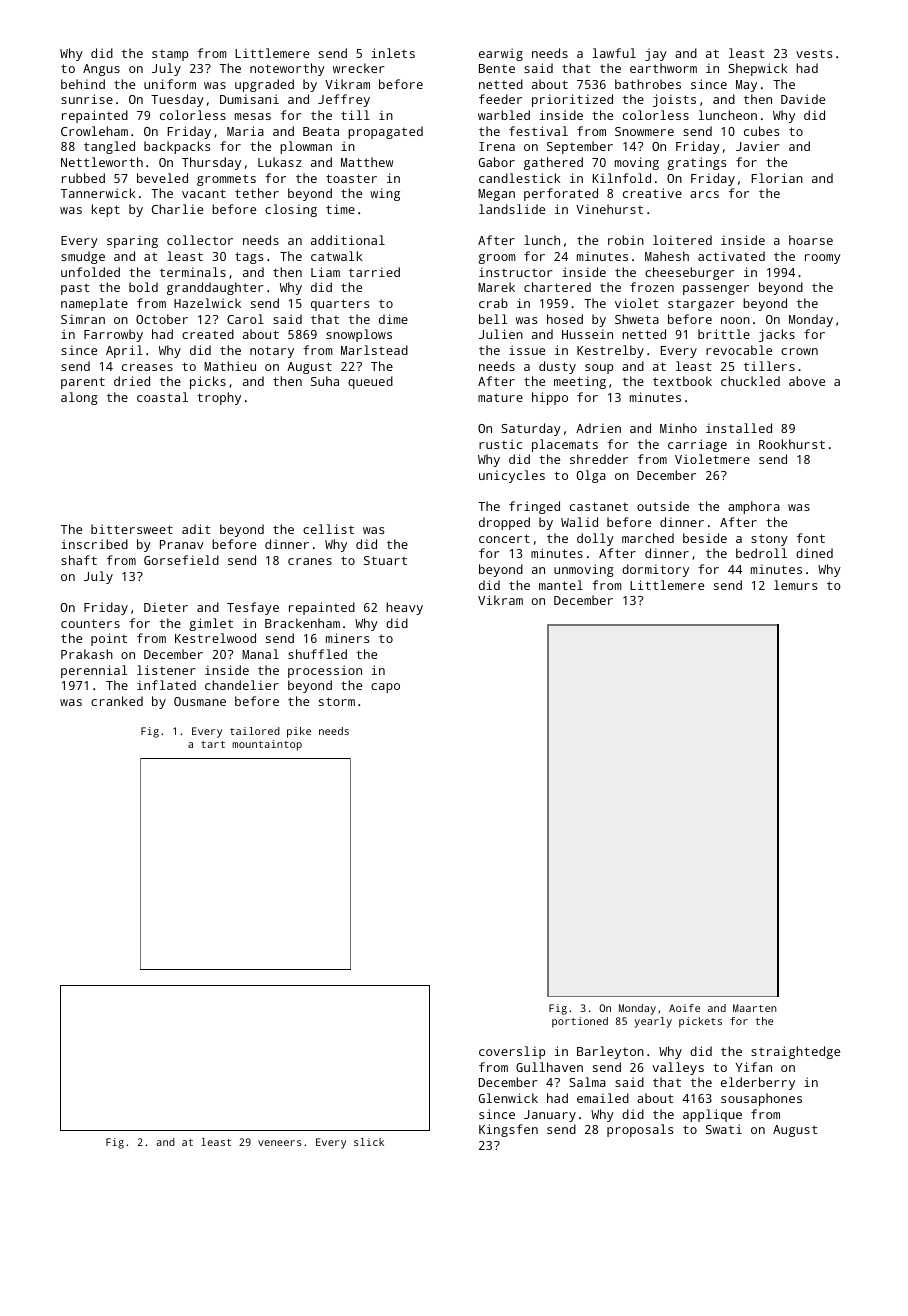 The image size is (908, 1316). Describe the element at coordinates (807, 381) in the screenshot. I see `above` at that location.
